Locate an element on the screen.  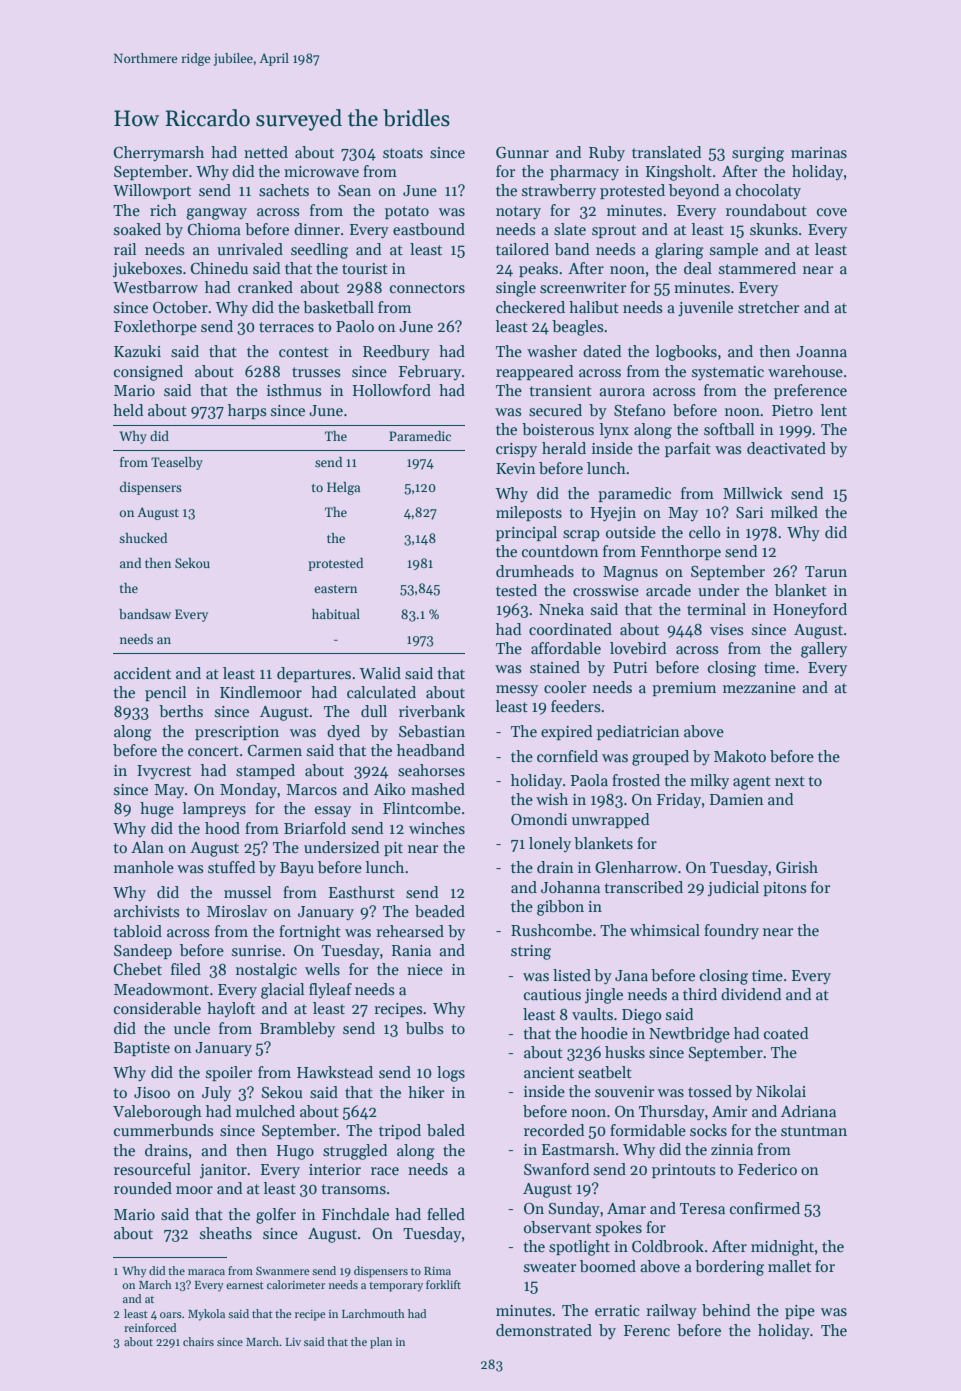
plan is located at coordinates (381, 1343).
